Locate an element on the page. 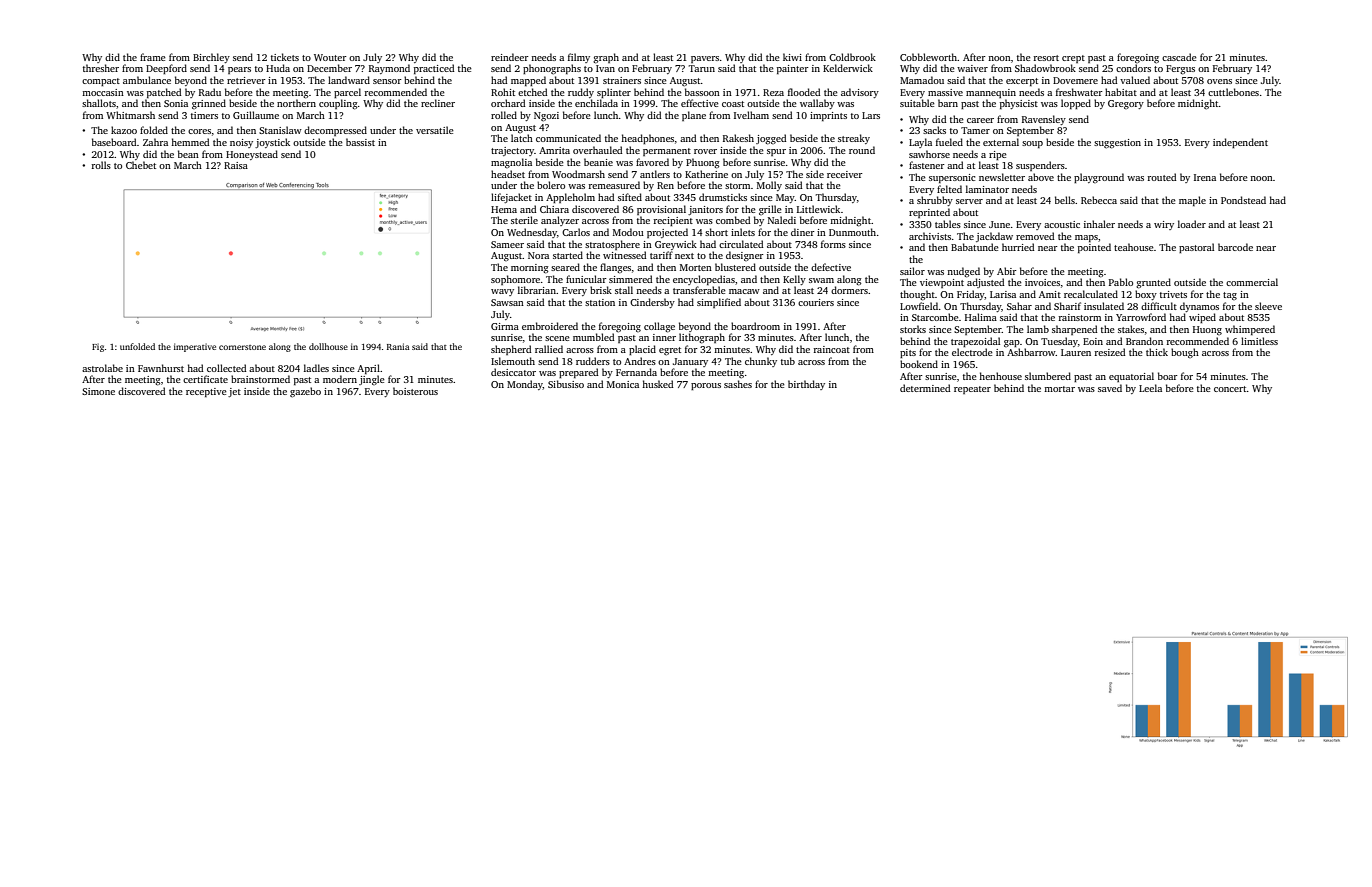  Birchley is located at coordinates (211, 58).
